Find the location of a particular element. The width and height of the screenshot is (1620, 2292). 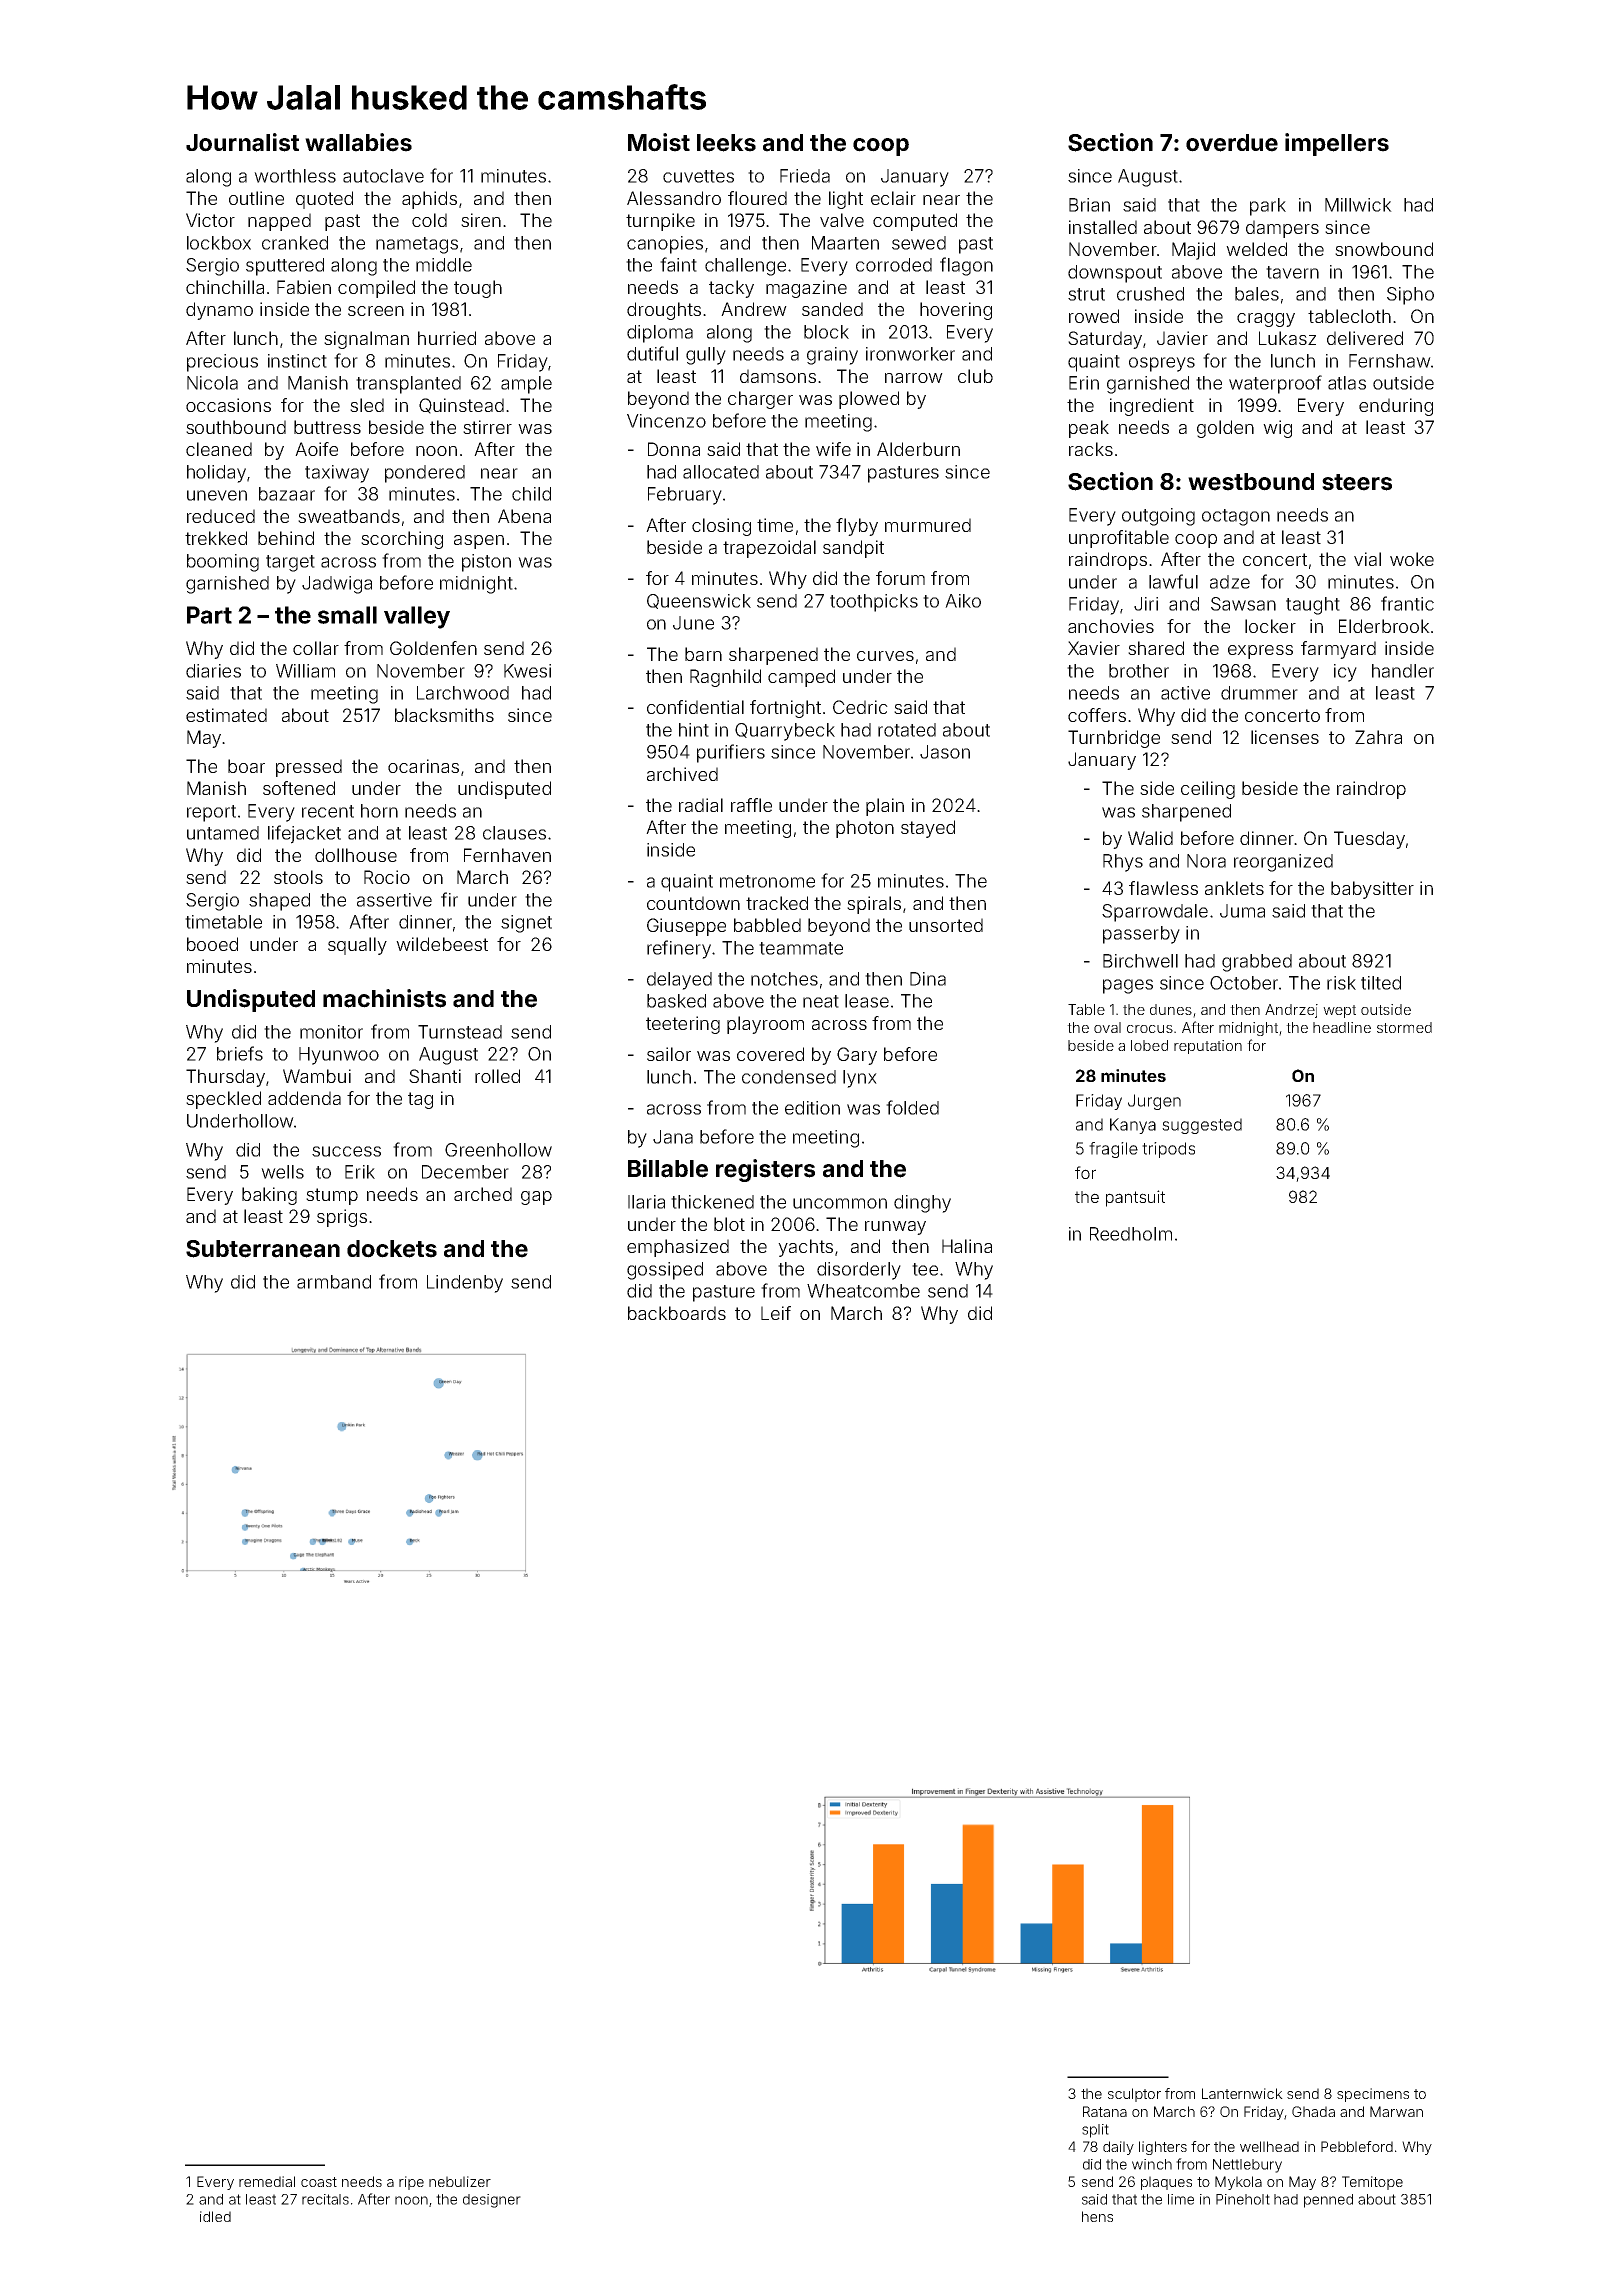

idled is located at coordinates (215, 2216).
